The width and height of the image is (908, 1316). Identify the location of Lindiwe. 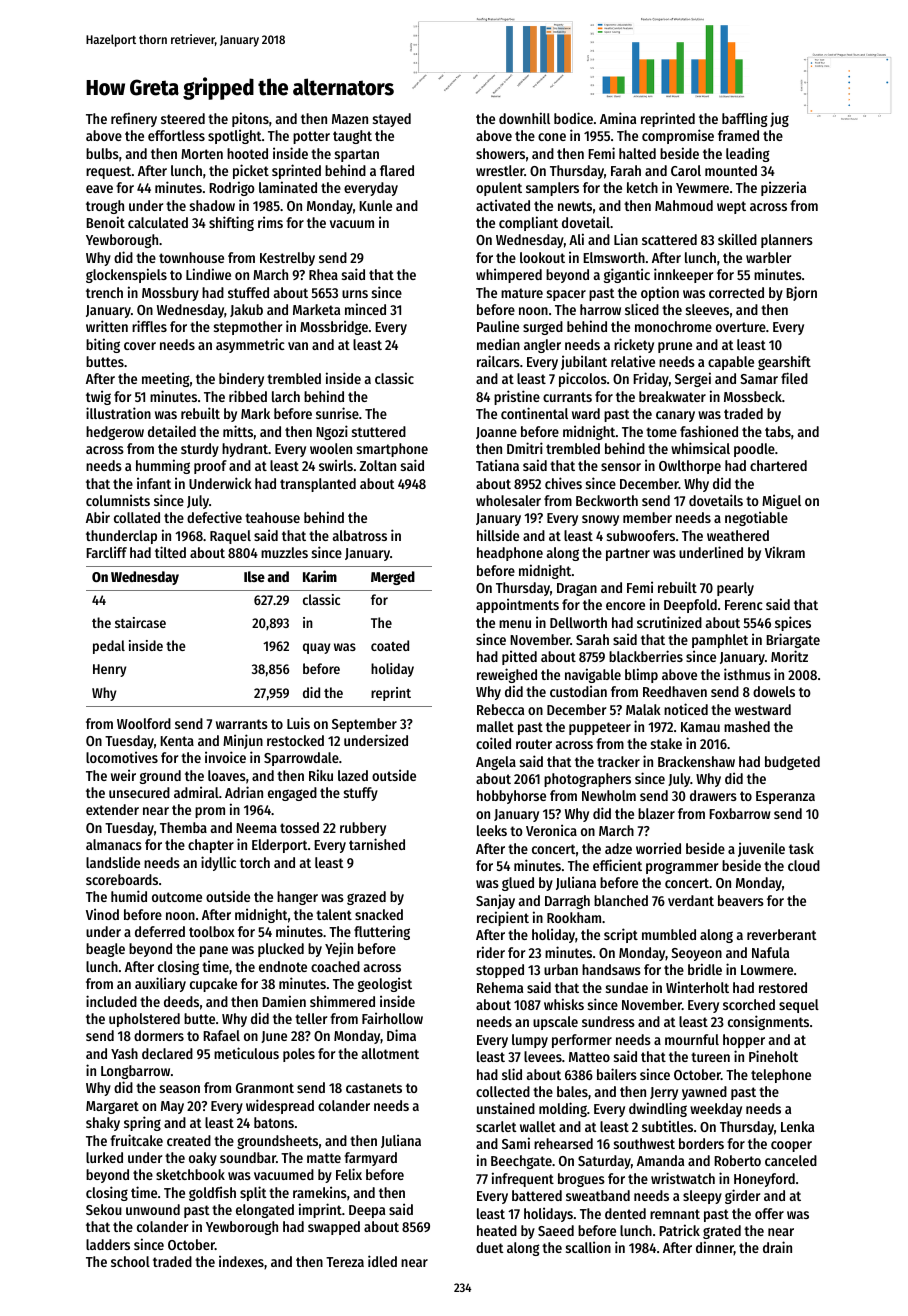
(208, 274).
